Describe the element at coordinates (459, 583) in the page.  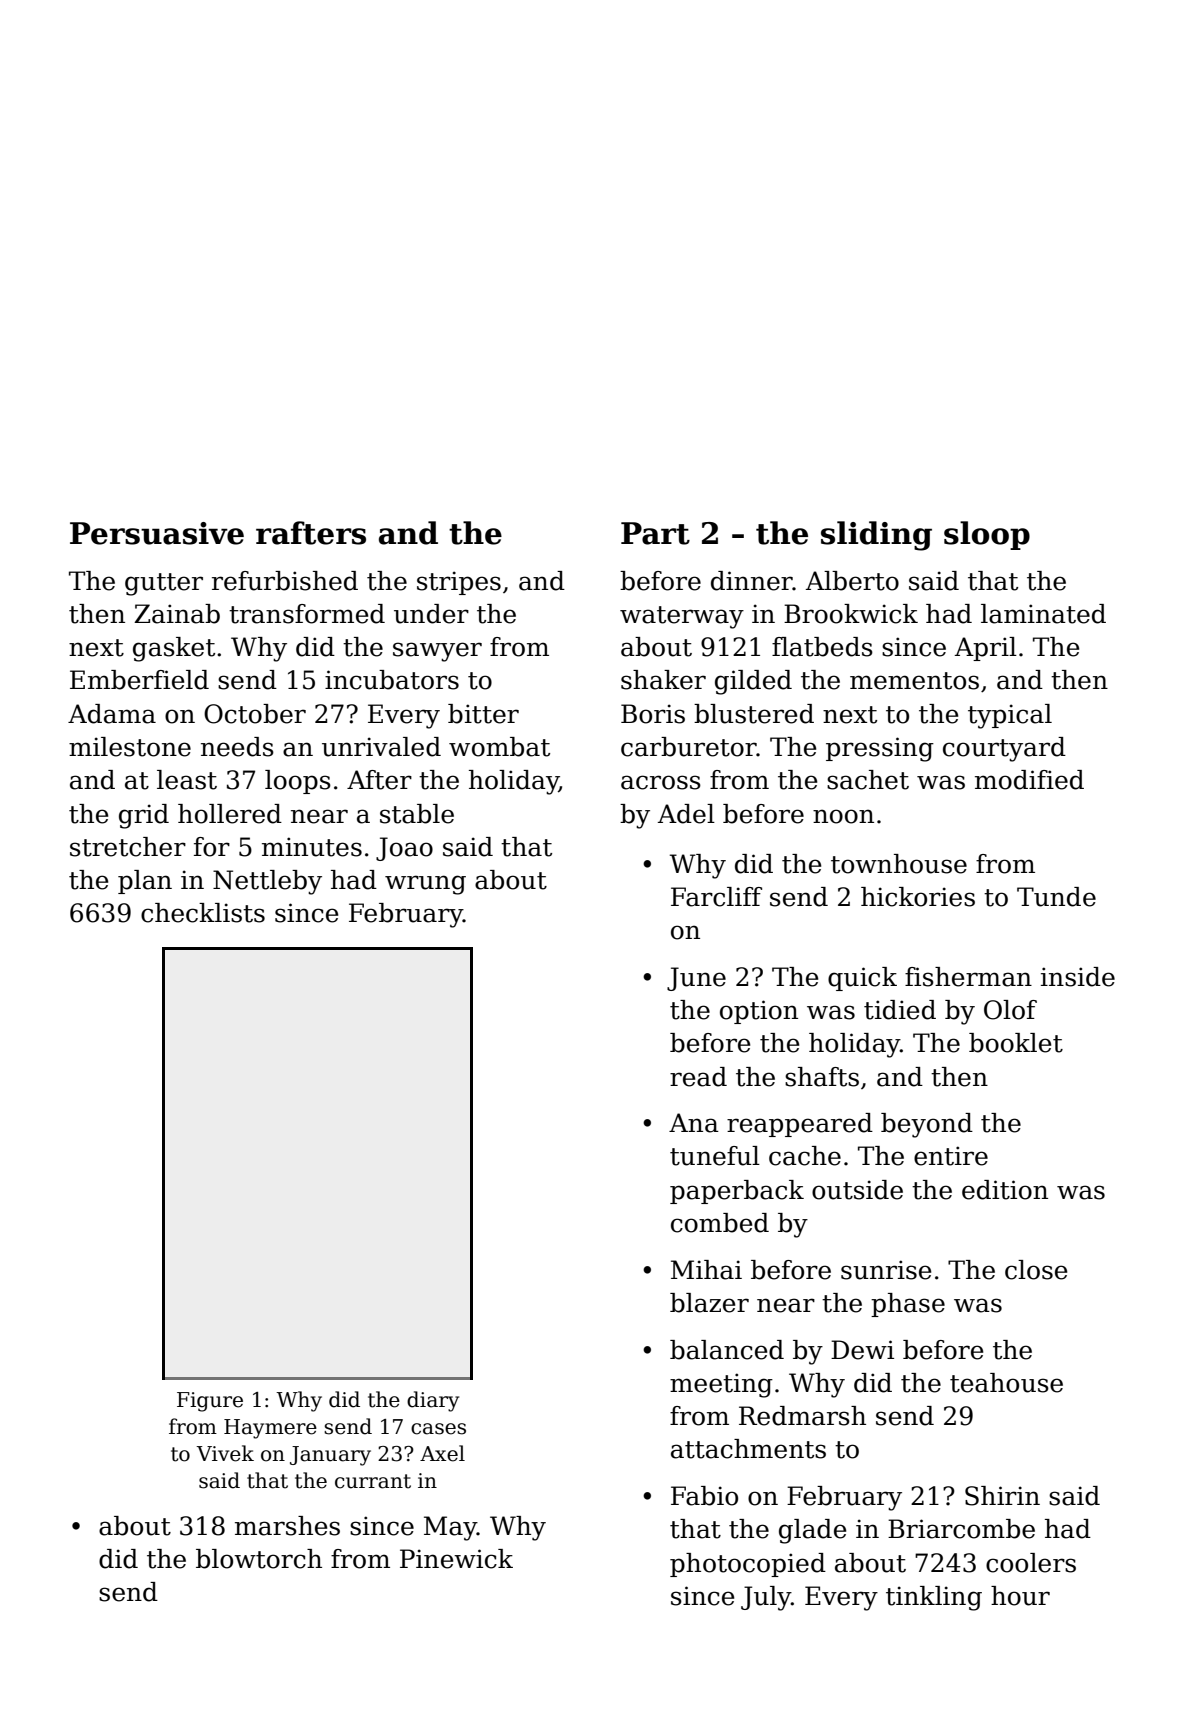
I see `stripes` at that location.
